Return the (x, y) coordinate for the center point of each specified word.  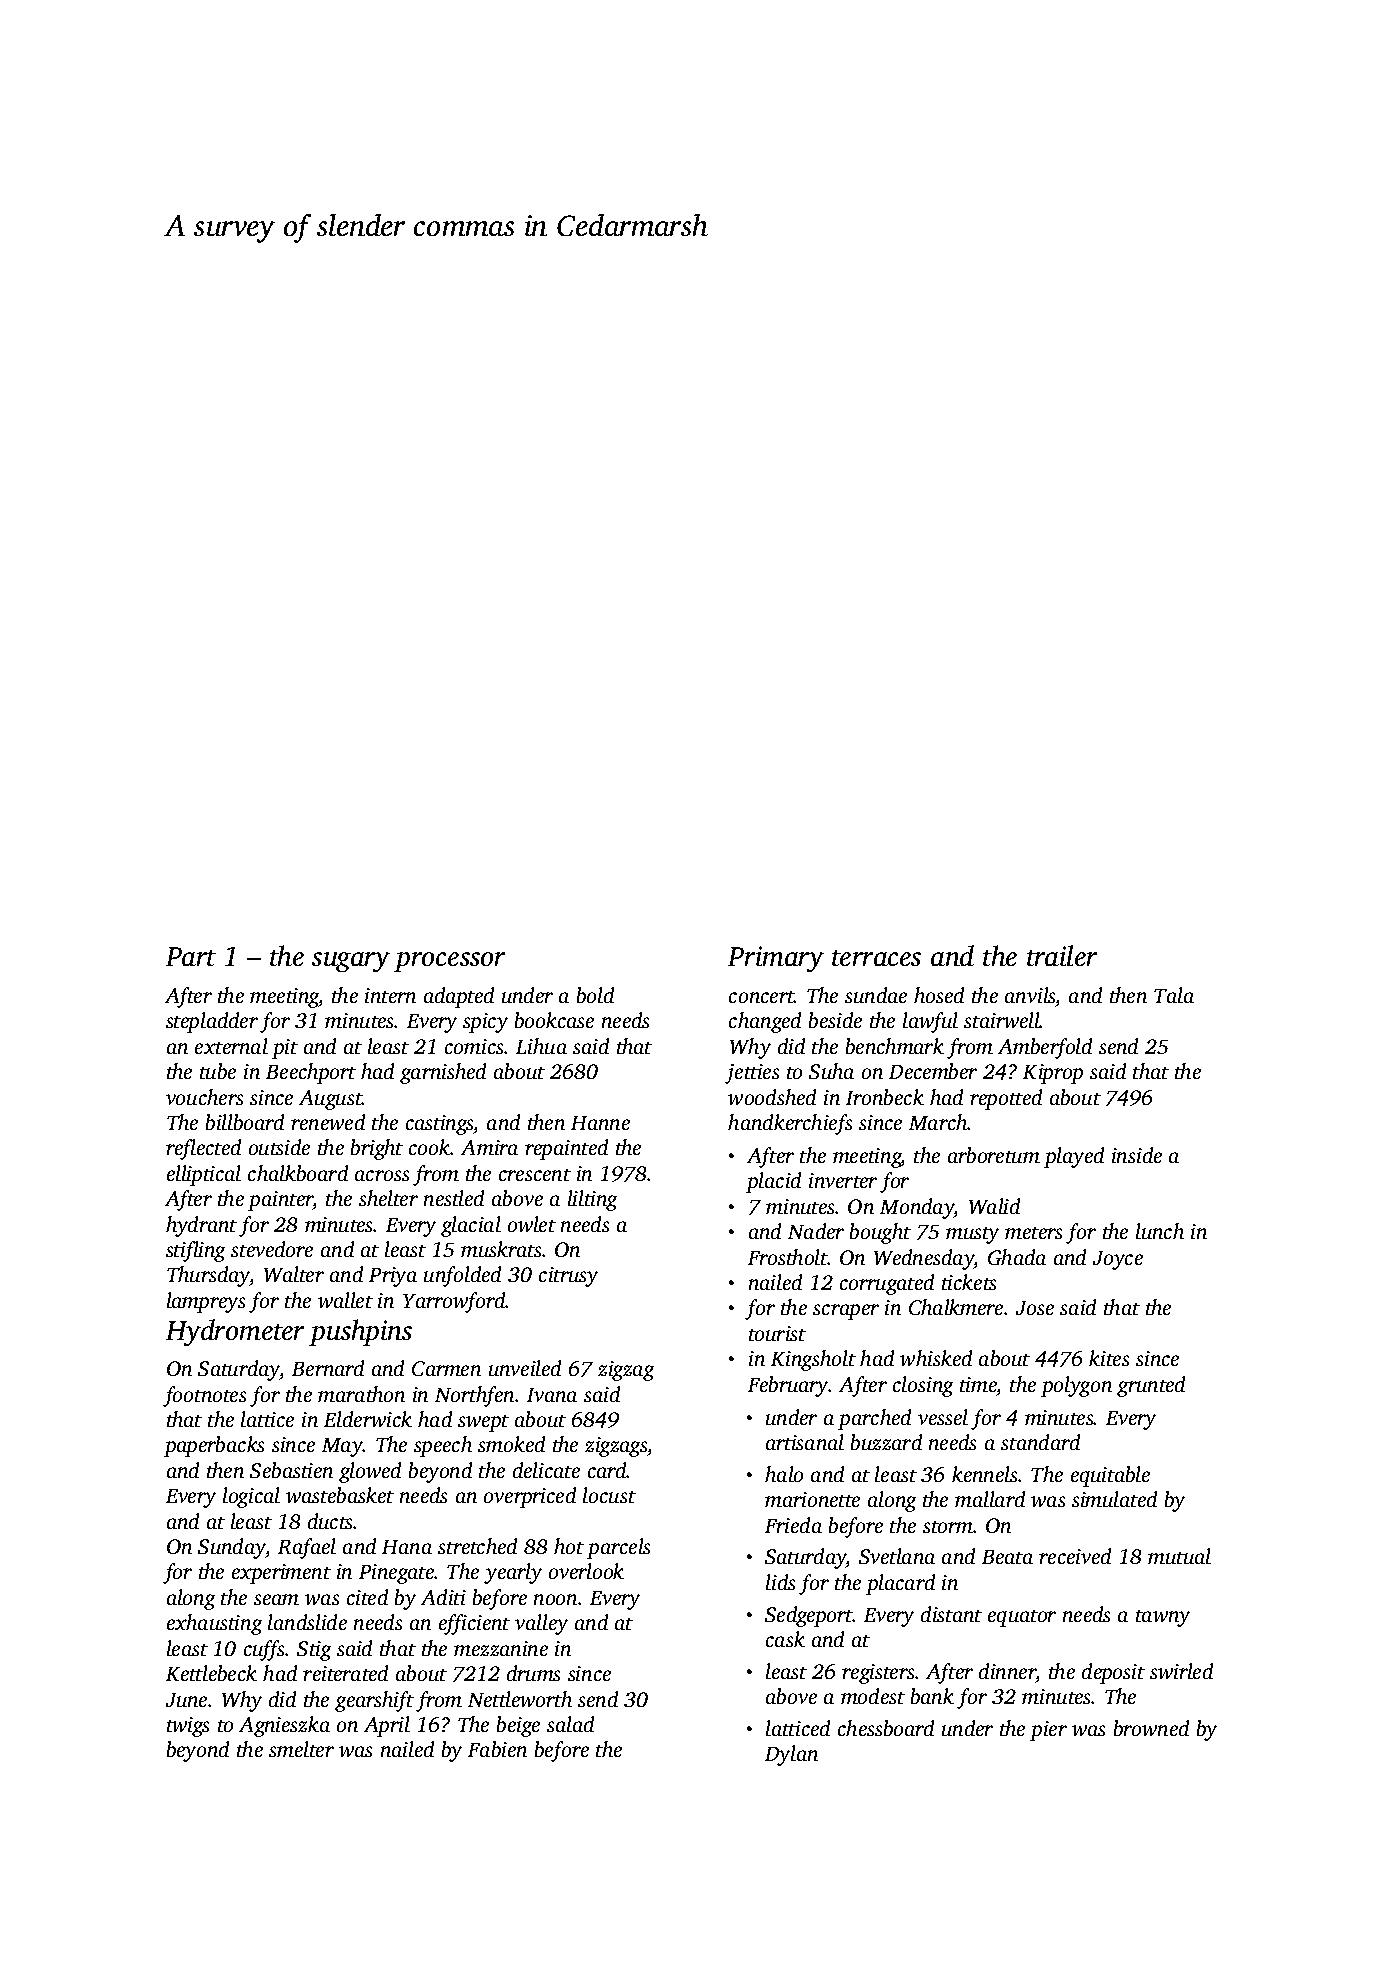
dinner (1007, 1671)
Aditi (443, 1597)
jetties (752, 1074)
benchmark (895, 1046)
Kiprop (1053, 1074)
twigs (188, 1727)
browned (1151, 1728)
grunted (1151, 1386)
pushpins (360, 1332)
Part (191, 956)
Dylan (791, 1755)
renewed (328, 1122)
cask (785, 1639)
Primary (776, 959)
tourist (777, 1333)
